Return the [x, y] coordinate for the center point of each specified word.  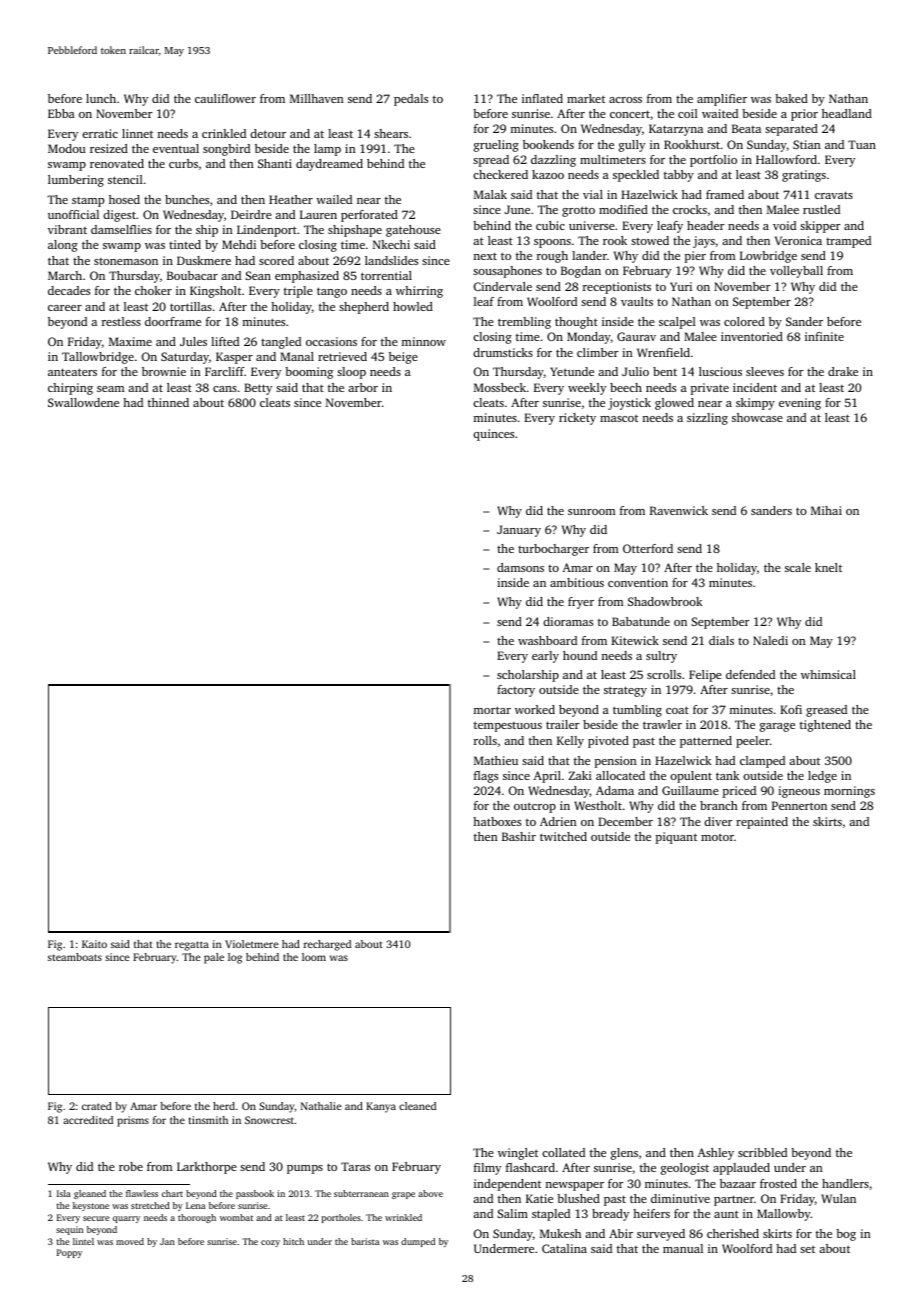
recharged [327, 945]
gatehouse [413, 231]
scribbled [762, 1152]
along [63, 246]
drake [843, 371]
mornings [849, 792]
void [784, 225]
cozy [270, 1243]
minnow [424, 341]
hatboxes [497, 821]
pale [214, 958]
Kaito [94, 944]
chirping [70, 389]
